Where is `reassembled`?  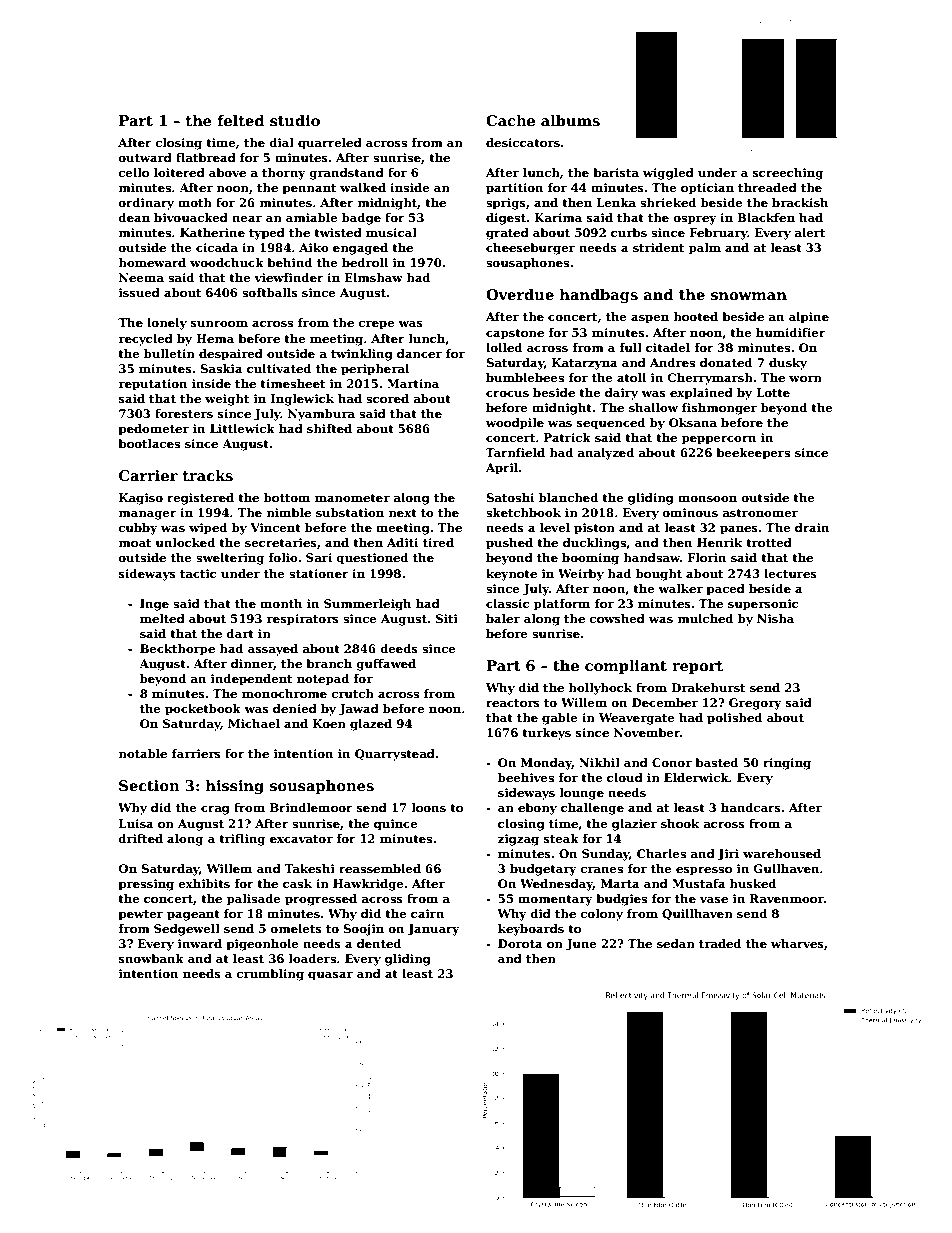
reassembled is located at coordinates (380, 868).
